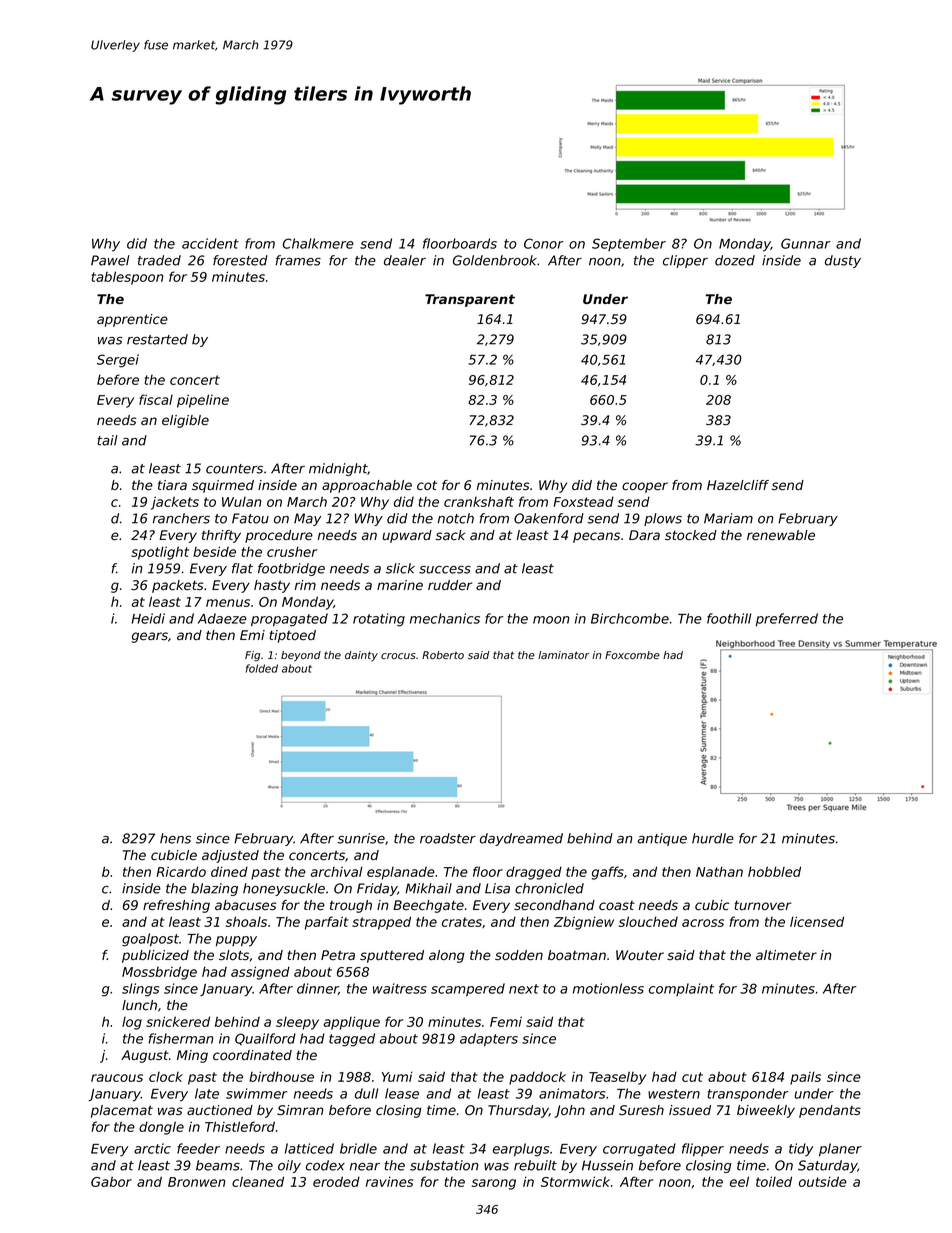  What do you see at coordinates (489, 1040) in the screenshot?
I see `adapters` at bounding box center [489, 1040].
